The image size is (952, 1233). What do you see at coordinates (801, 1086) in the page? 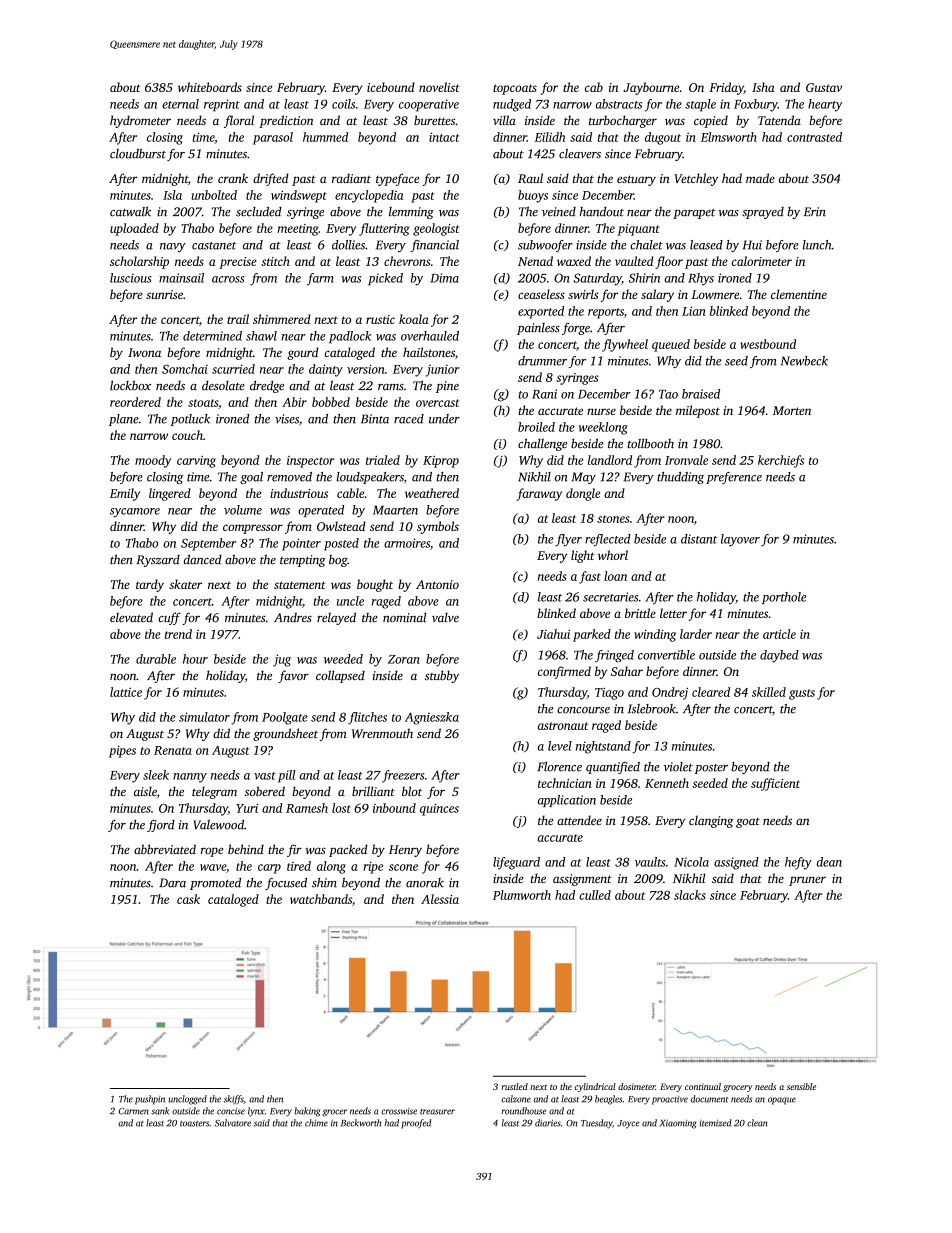
I see `sensible` at bounding box center [801, 1086].
